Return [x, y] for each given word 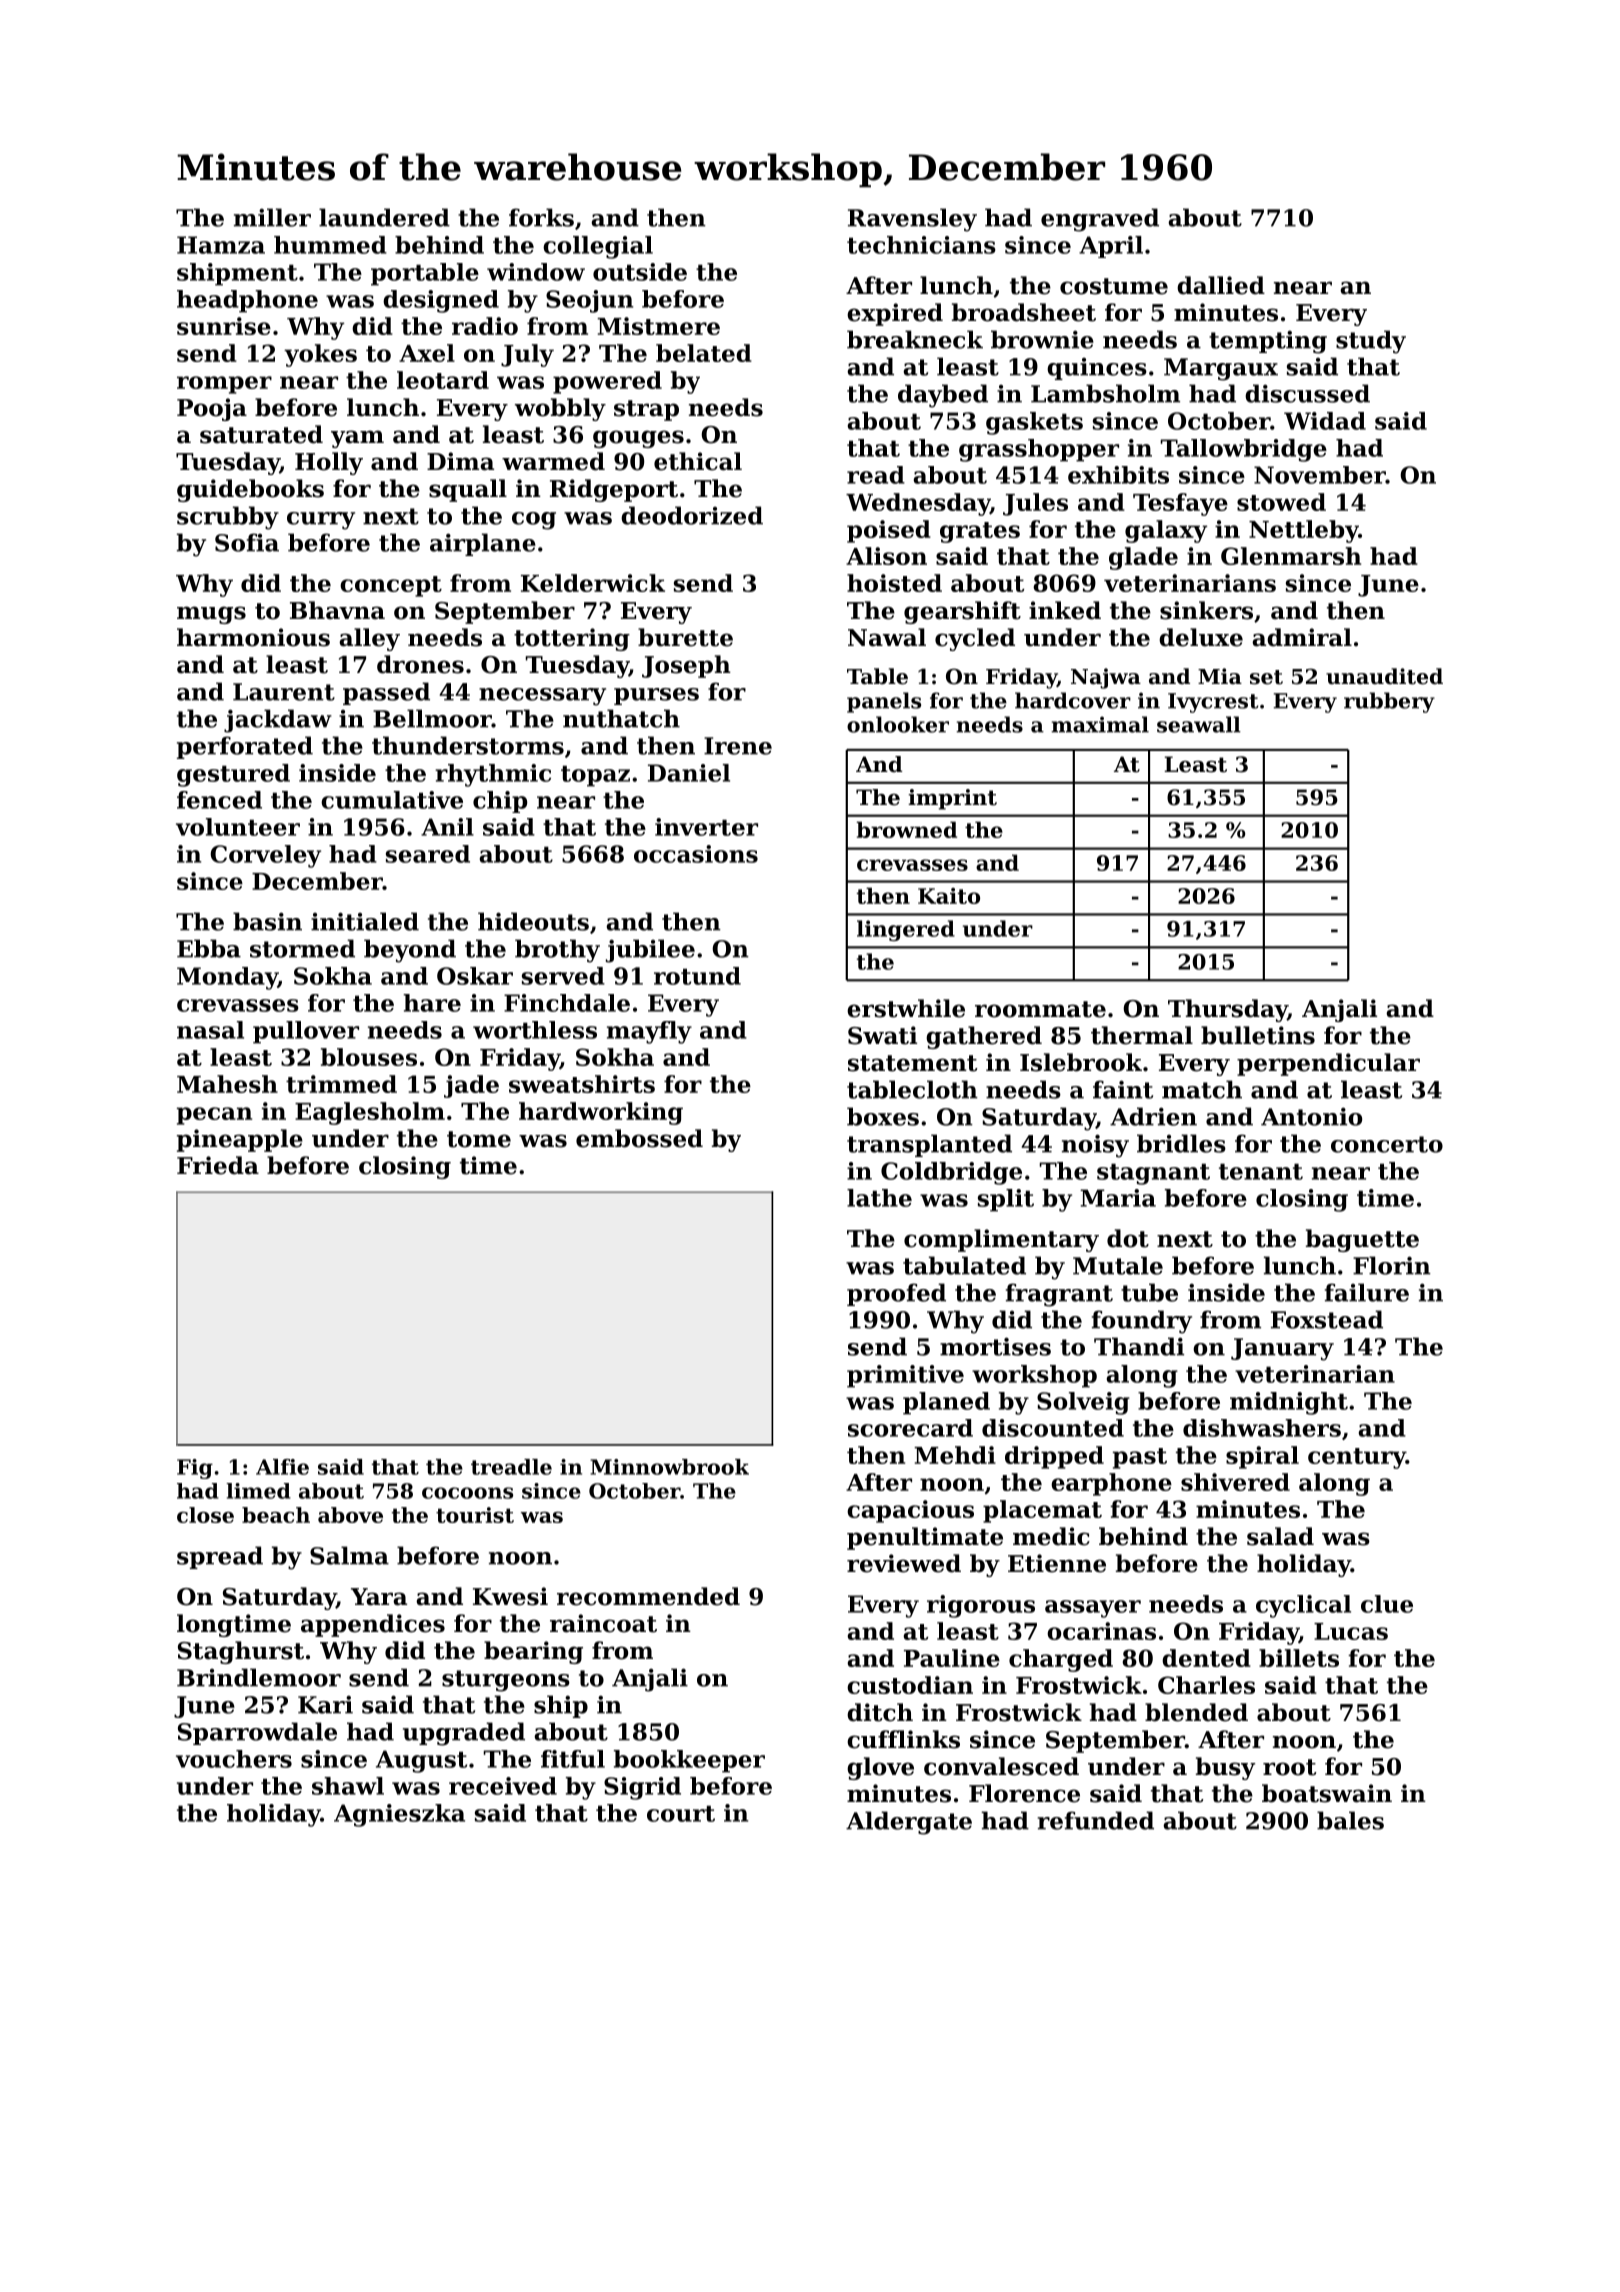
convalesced [1001, 1766]
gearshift [962, 612]
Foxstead [1327, 1319]
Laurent [284, 692]
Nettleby [1304, 531]
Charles [1206, 1685]
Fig [195, 1469]
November [1320, 475]
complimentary [1001, 1240]
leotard [443, 380]
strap [646, 410]
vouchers [234, 1759]
